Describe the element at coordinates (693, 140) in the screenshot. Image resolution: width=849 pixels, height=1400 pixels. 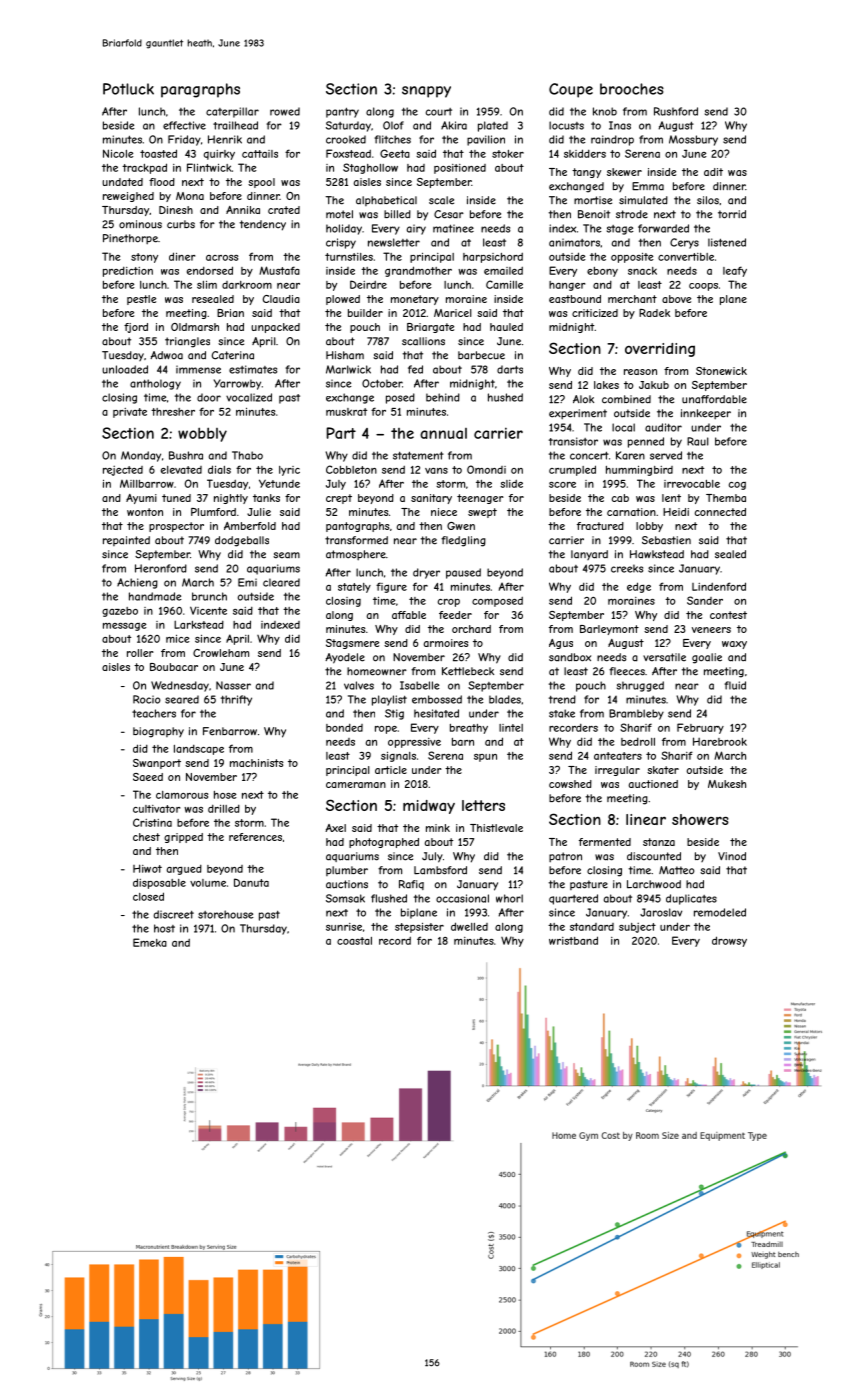
I see `Mossbury` at that location.
